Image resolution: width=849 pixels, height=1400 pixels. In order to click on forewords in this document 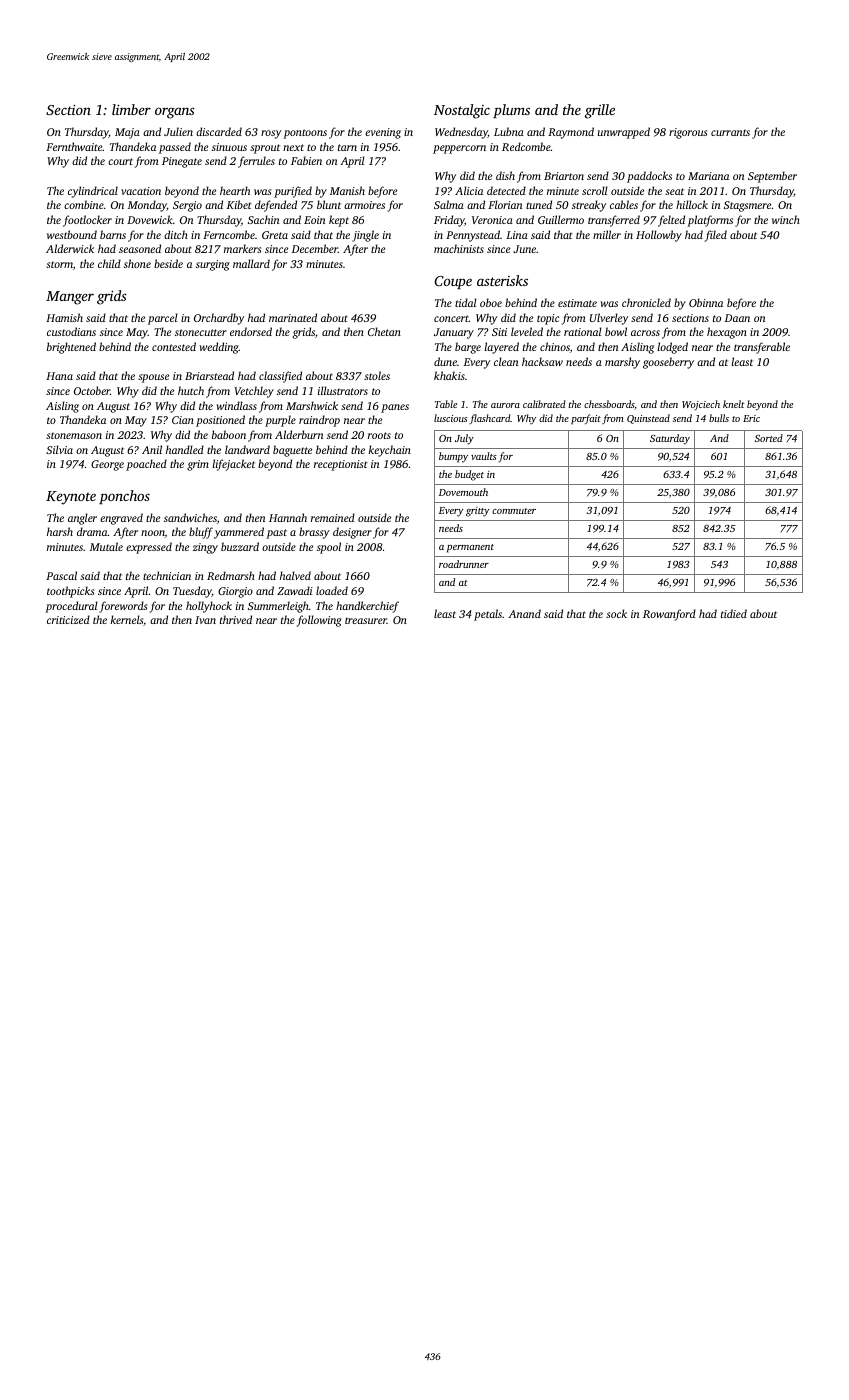, I will do `click(123, 607)`.
